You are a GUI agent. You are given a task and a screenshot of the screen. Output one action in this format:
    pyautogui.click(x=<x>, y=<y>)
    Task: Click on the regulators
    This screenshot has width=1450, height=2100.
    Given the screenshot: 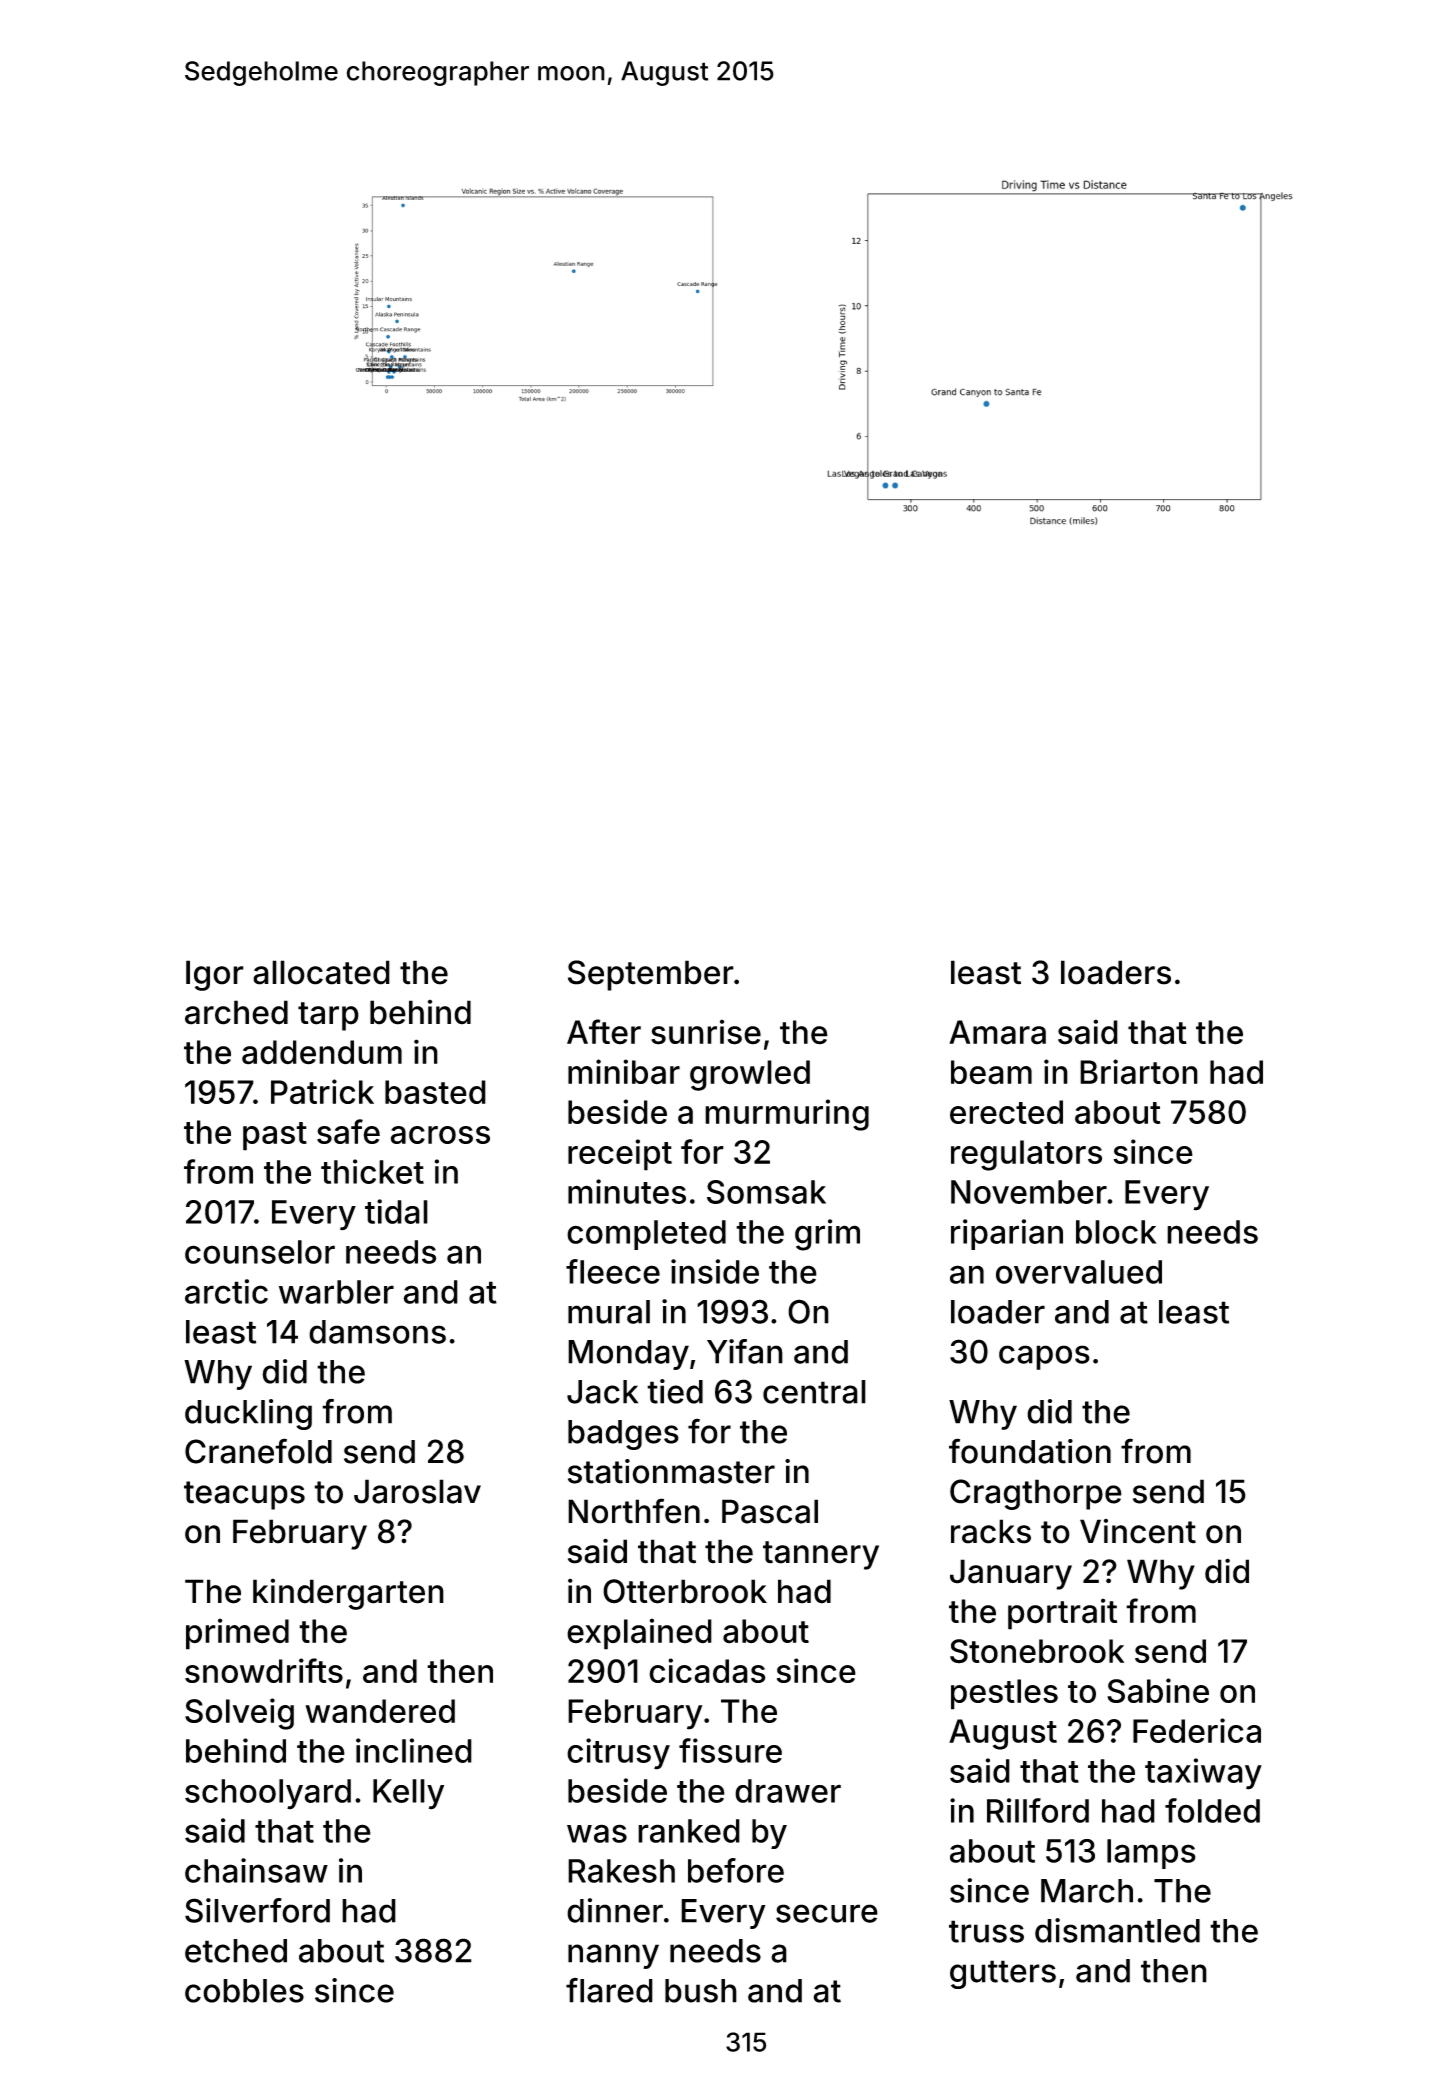 What is the action you would take?
    pyautogui.click(x=1026, y=1155)
